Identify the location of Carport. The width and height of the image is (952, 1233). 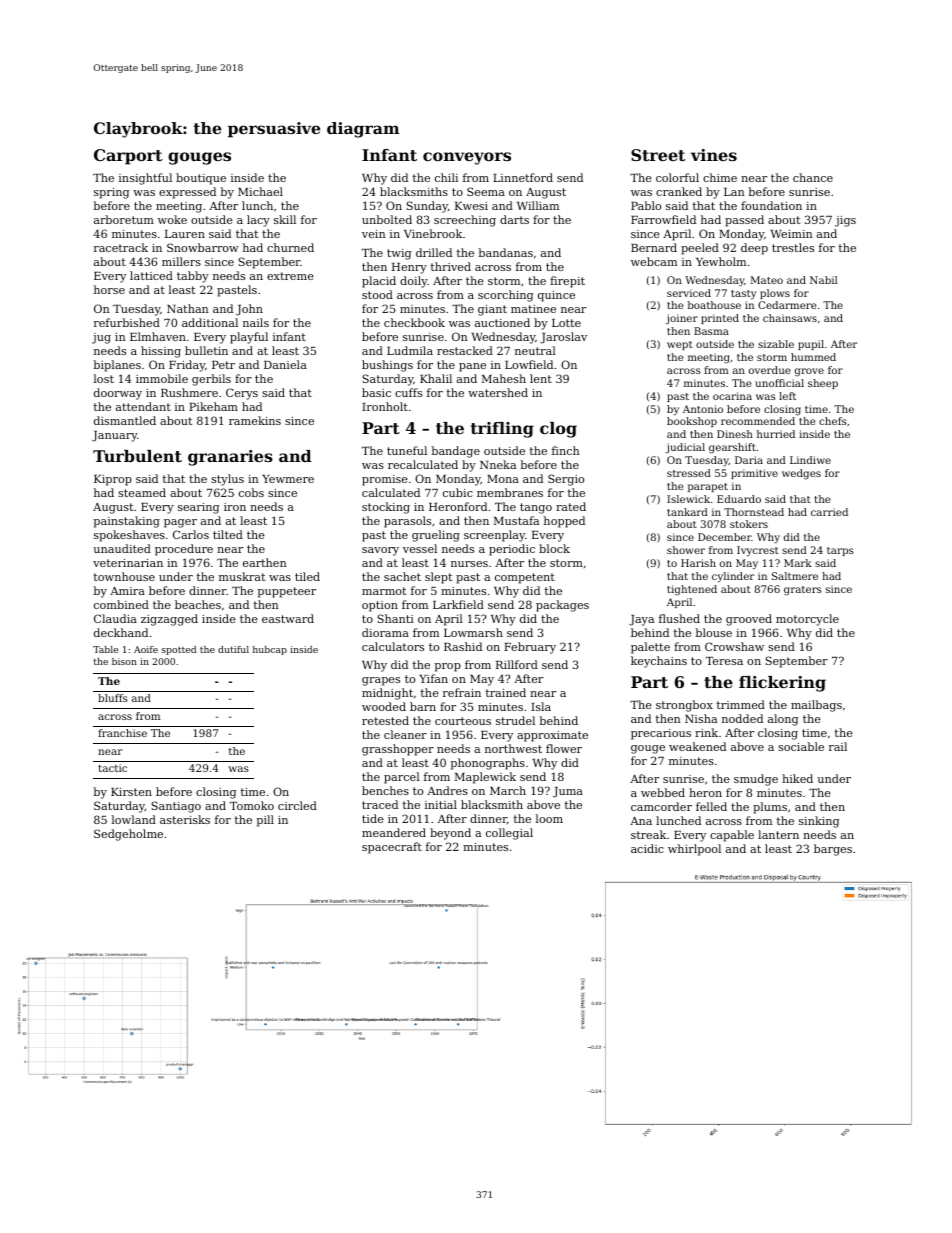
(128, 157).
